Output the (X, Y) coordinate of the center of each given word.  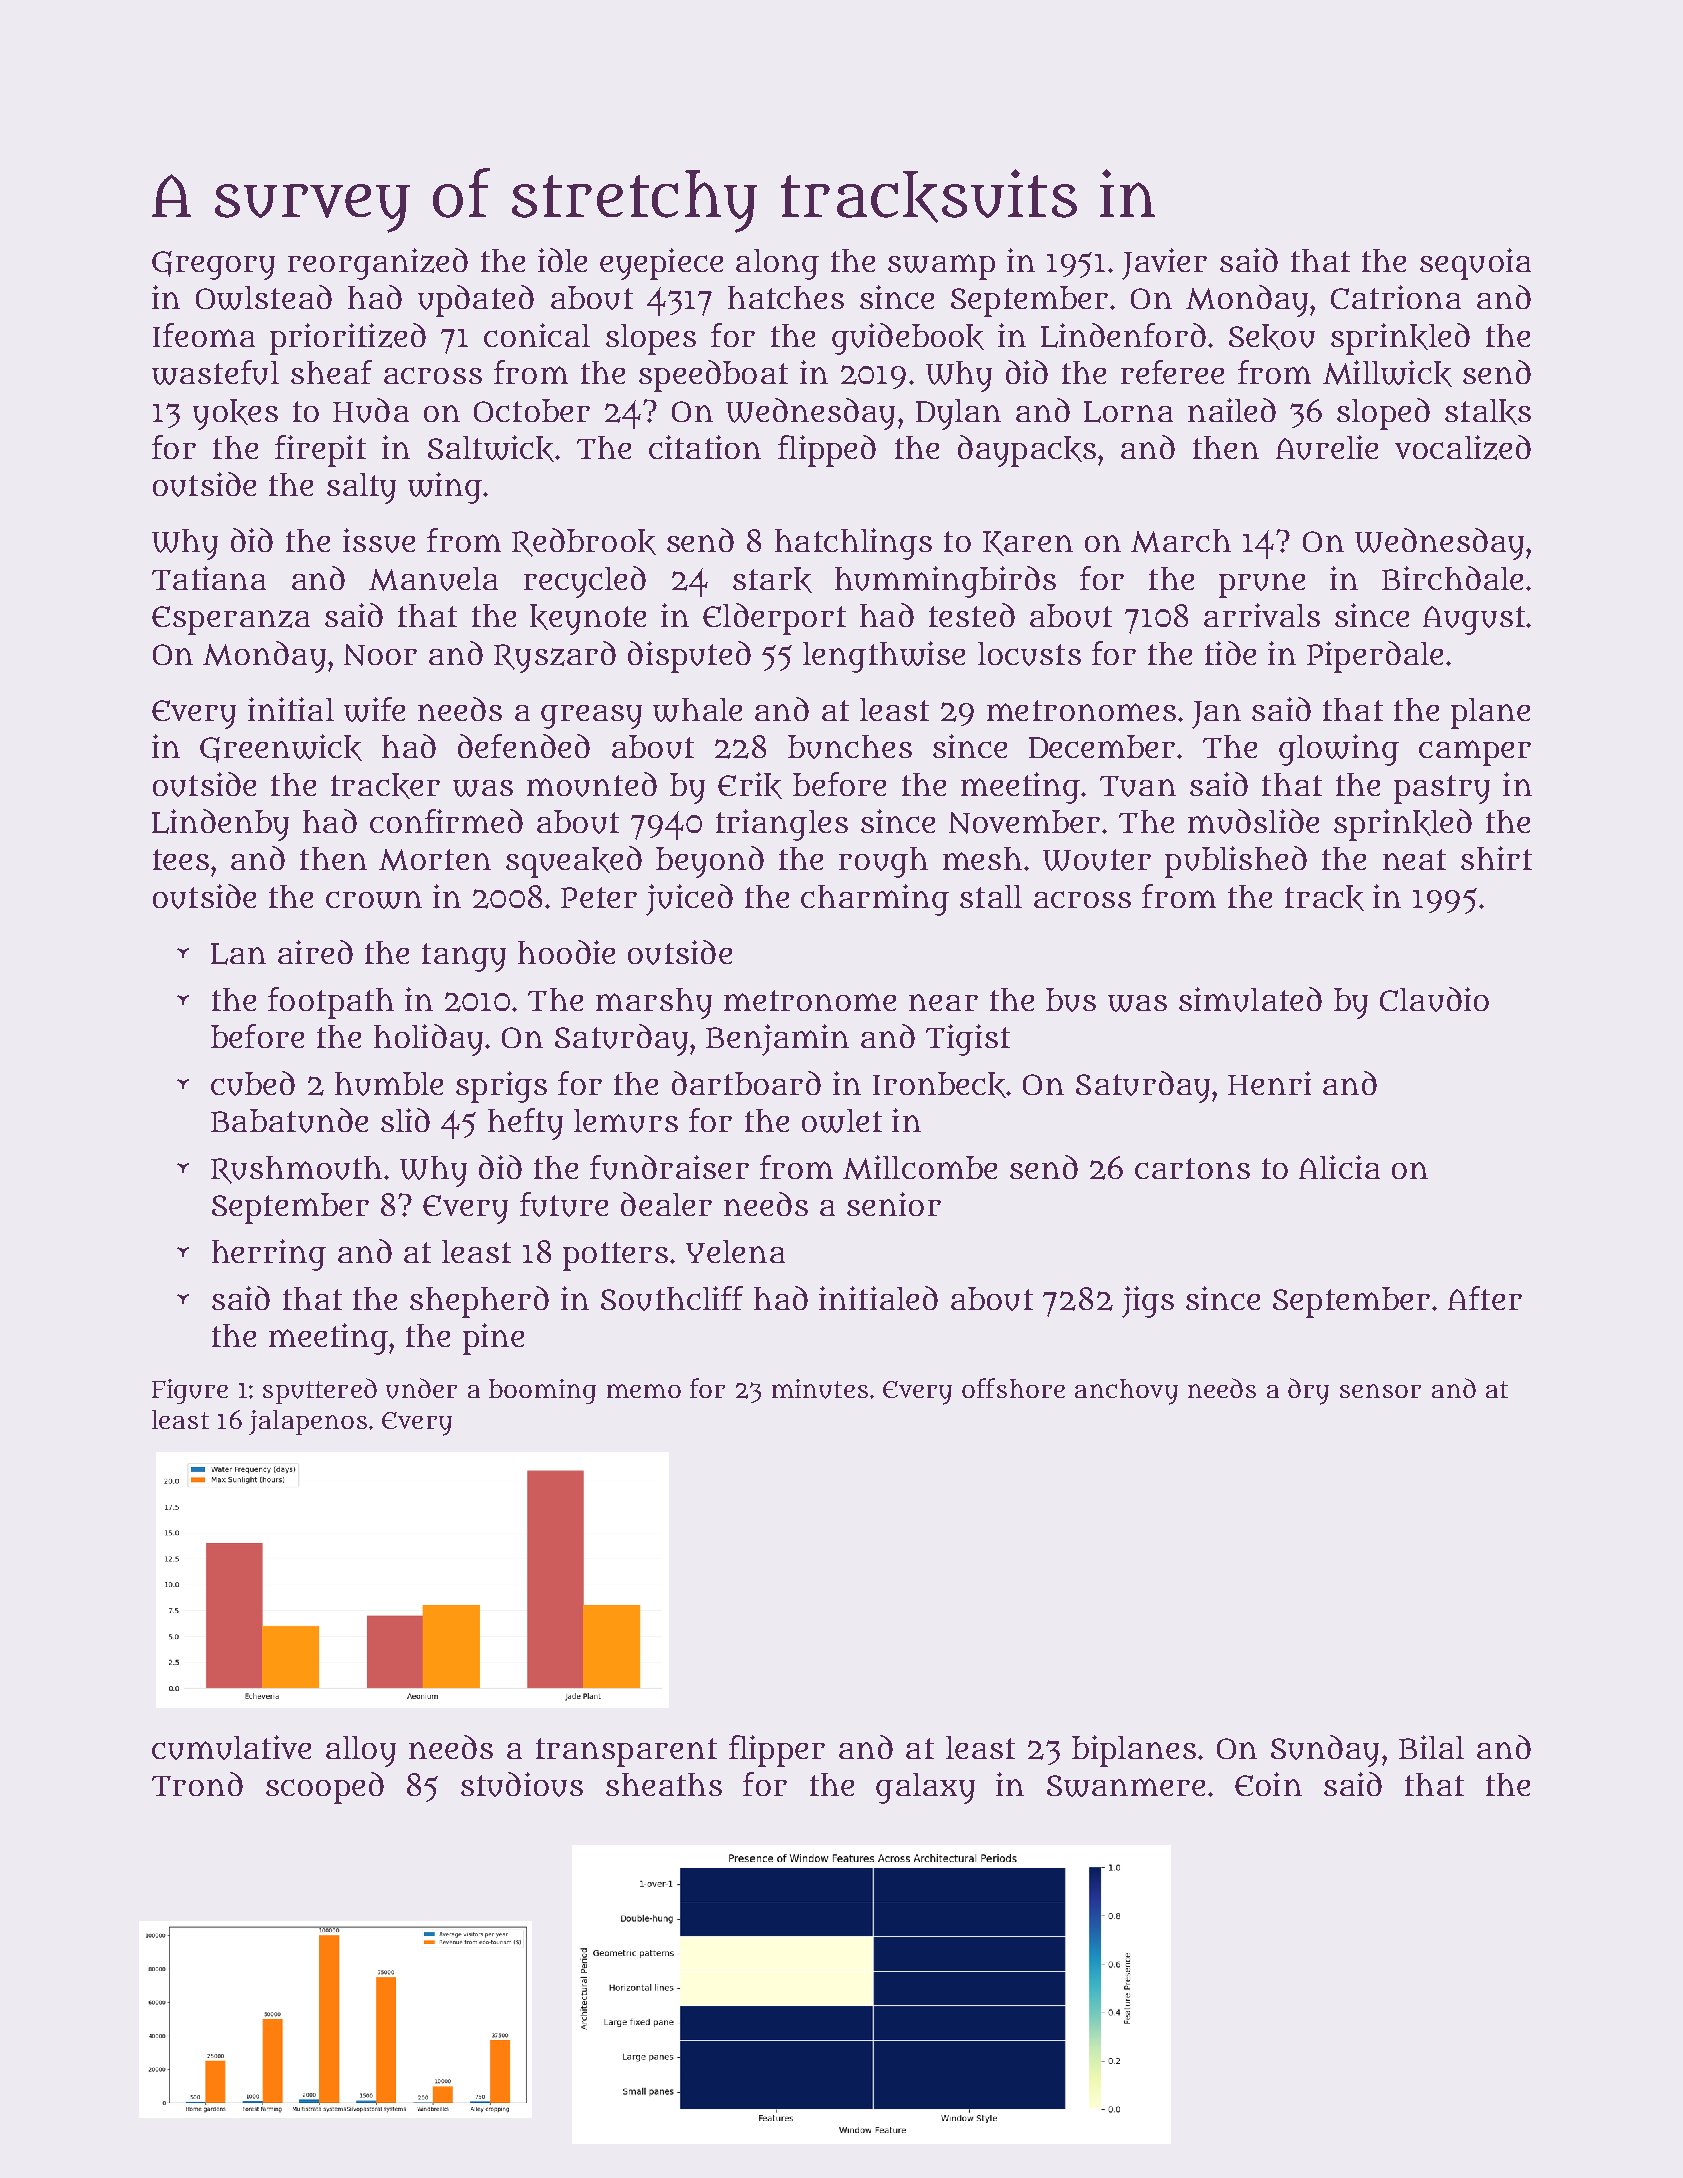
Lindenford (1123, 335)
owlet (842, 1121)
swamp (941, 267)
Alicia (1339, 1167)
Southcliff (672, 1298)
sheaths (664, 1784)
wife (374, 709)
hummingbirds (945, 582)
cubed (253, 1083)
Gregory (213, 265)
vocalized (1463, 447)
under (421, 1388)
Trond (197, 1784)
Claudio (1434, 999)
